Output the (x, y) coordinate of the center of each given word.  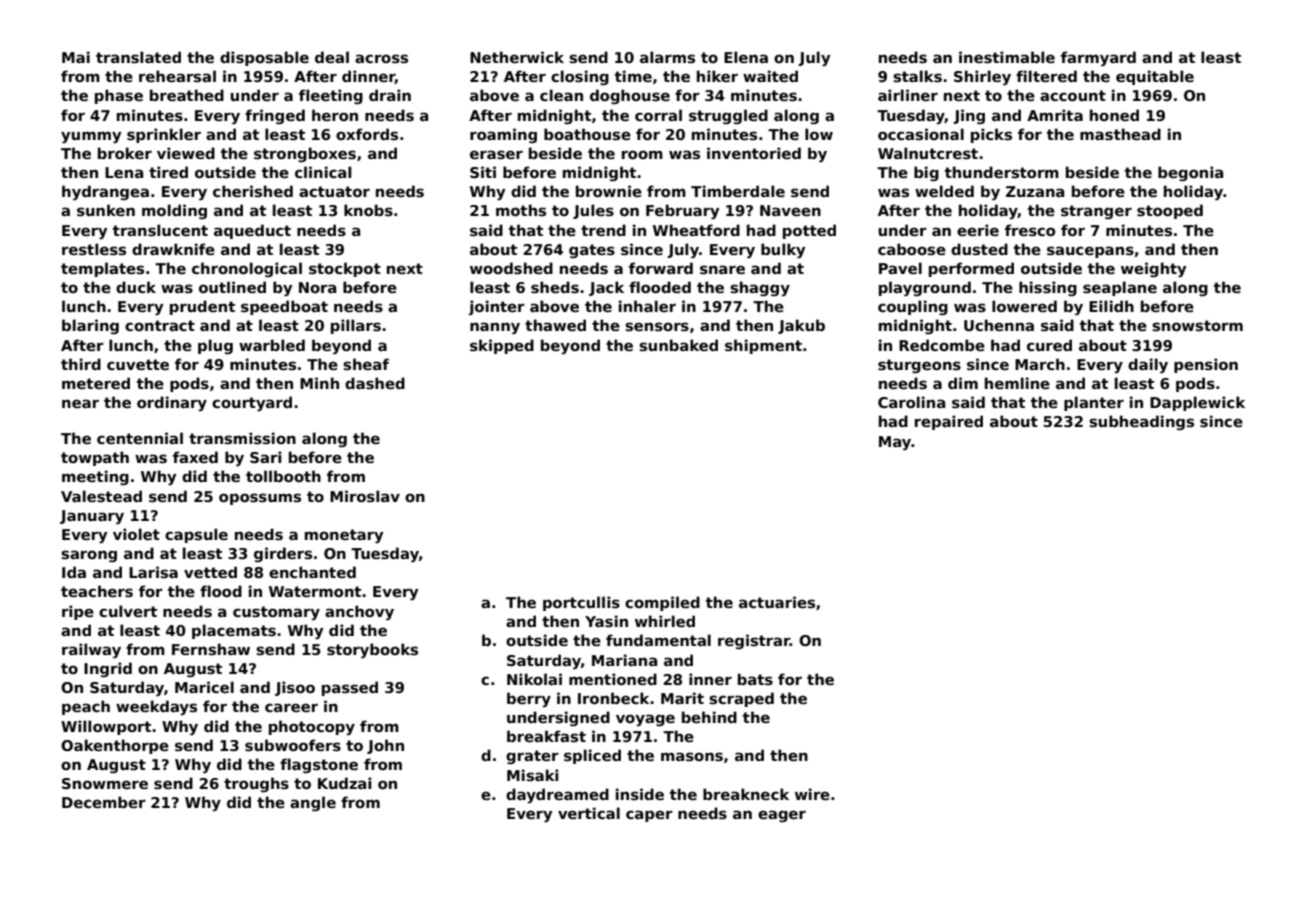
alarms (667, 57)
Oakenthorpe (115, 746)
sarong (89, 556)
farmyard (1098, 58)
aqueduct (252, 231)
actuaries (777, 602)
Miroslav (365, 496)
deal (332, 57)
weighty (1153, 269)
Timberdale (738, 191)
